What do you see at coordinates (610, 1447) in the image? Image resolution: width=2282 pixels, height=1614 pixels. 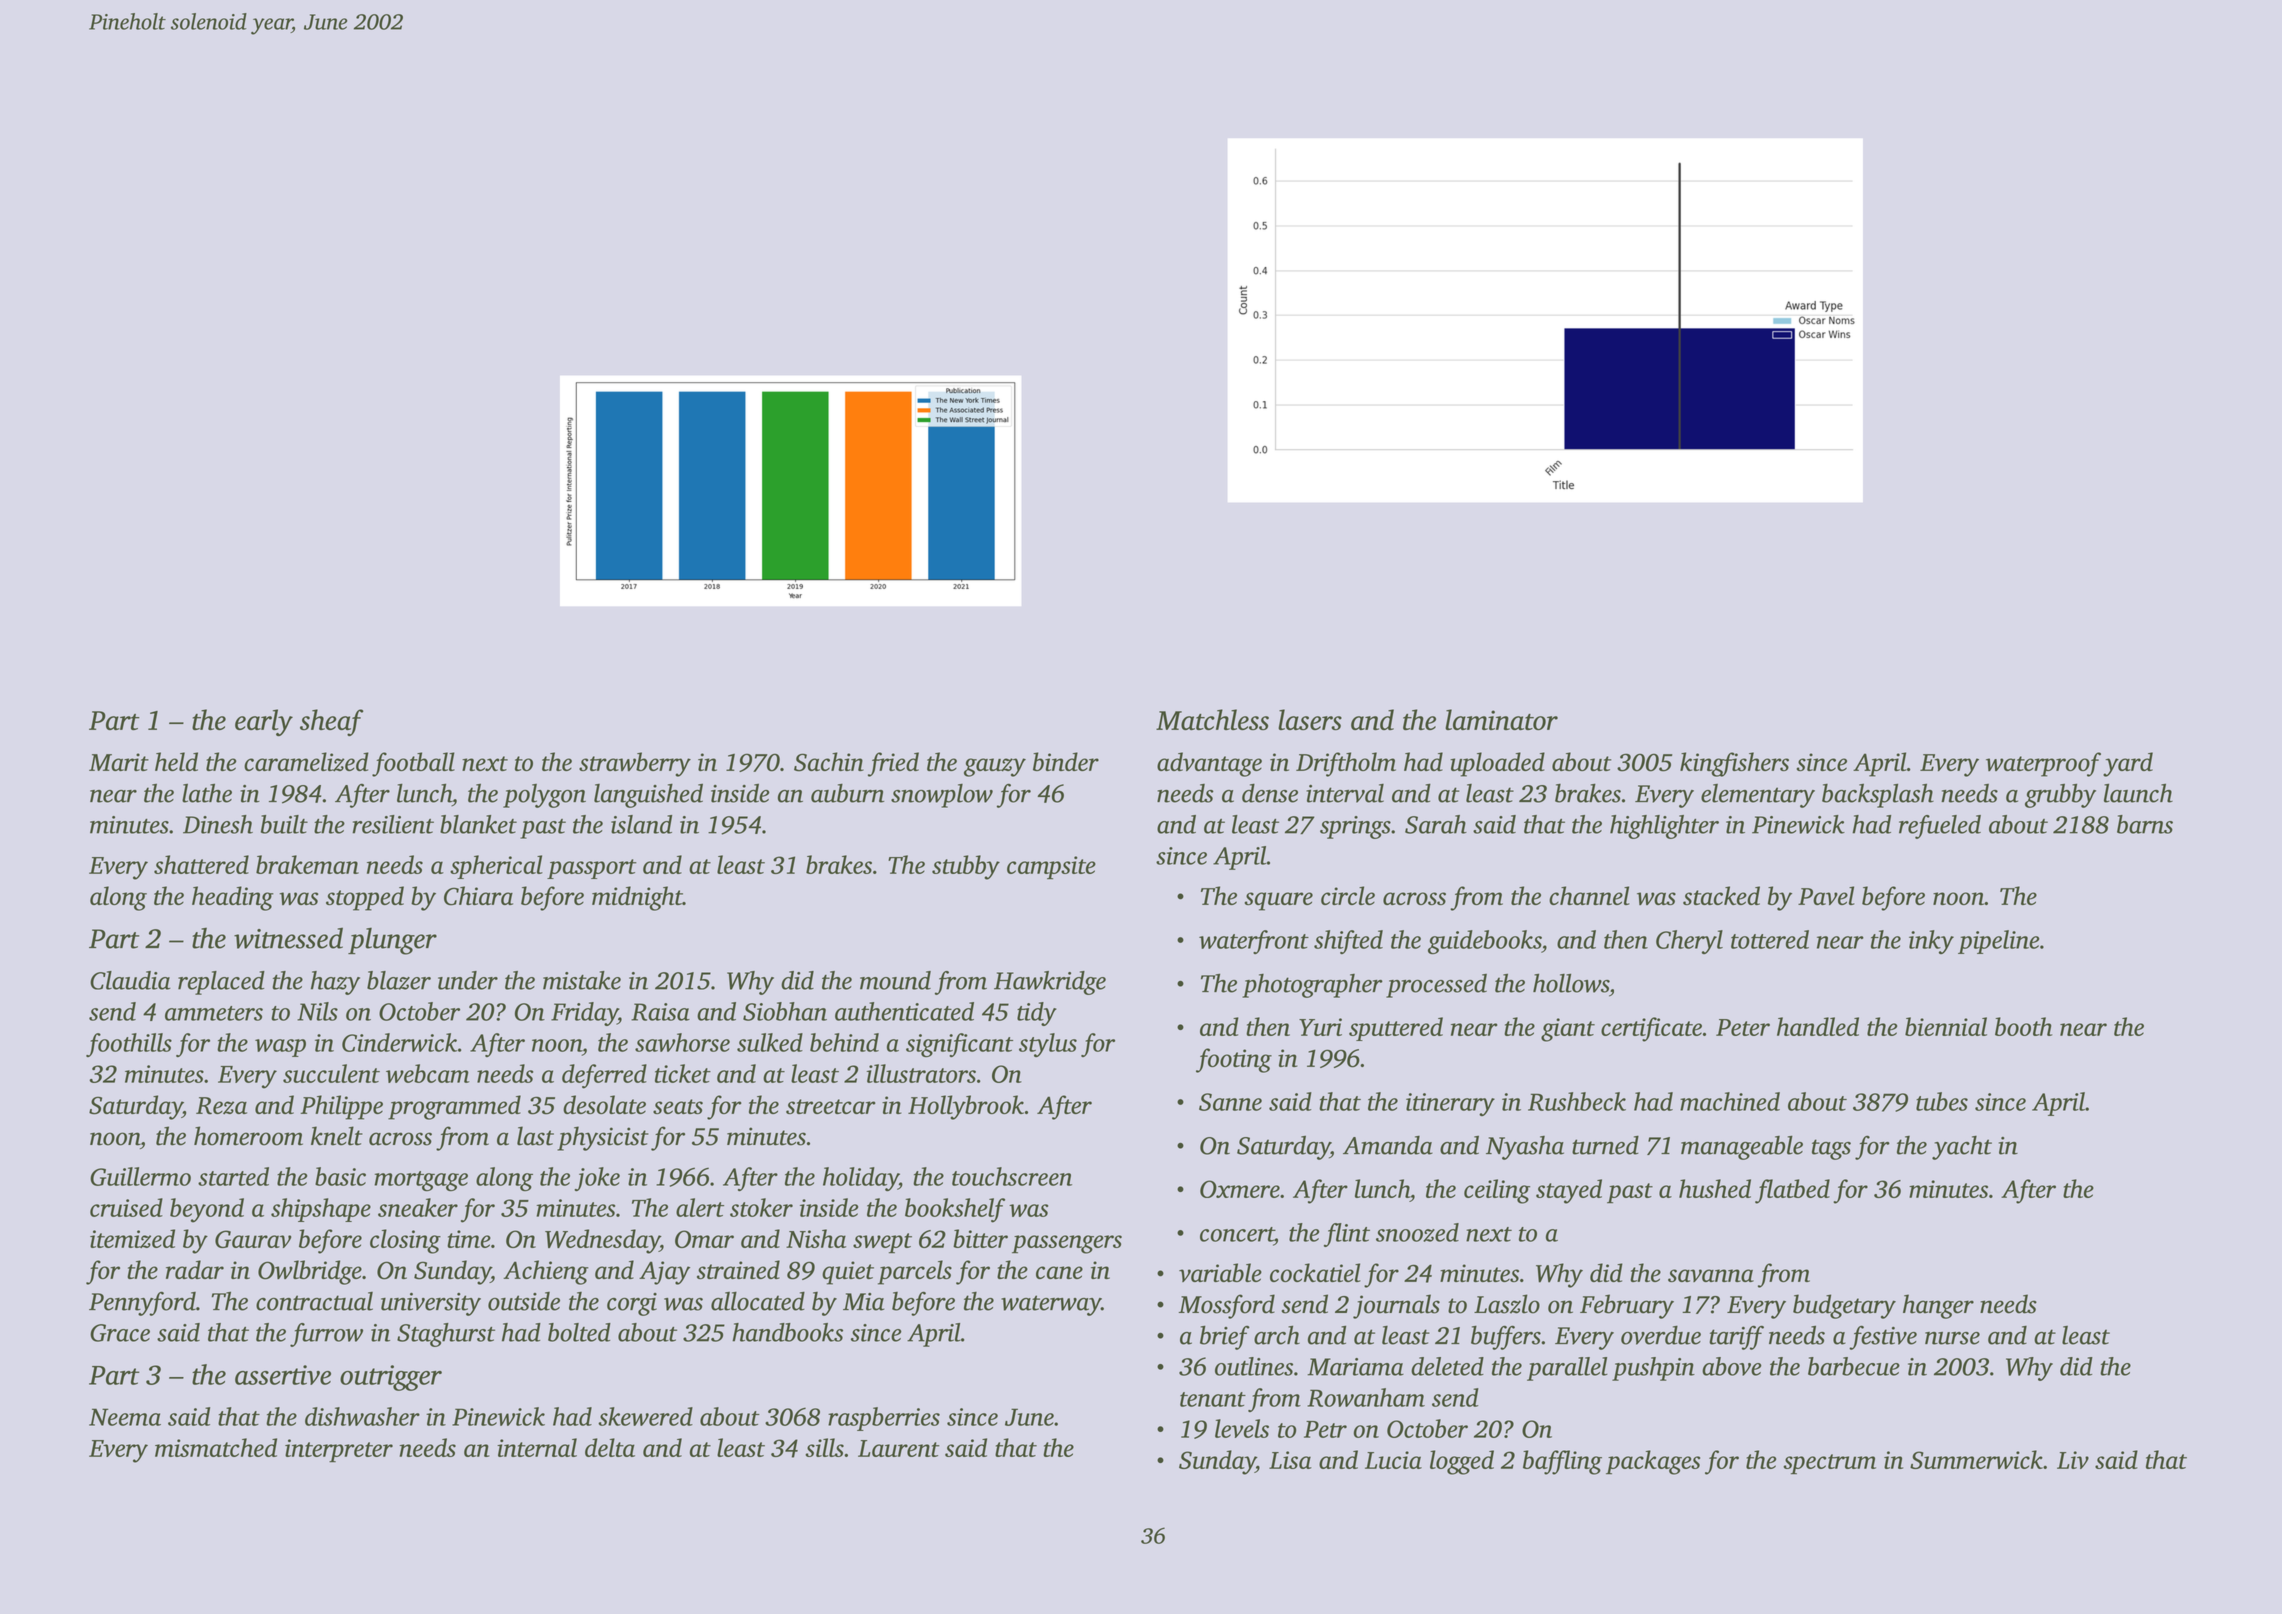 I see `delta` at bounding box center [610, 1447].
